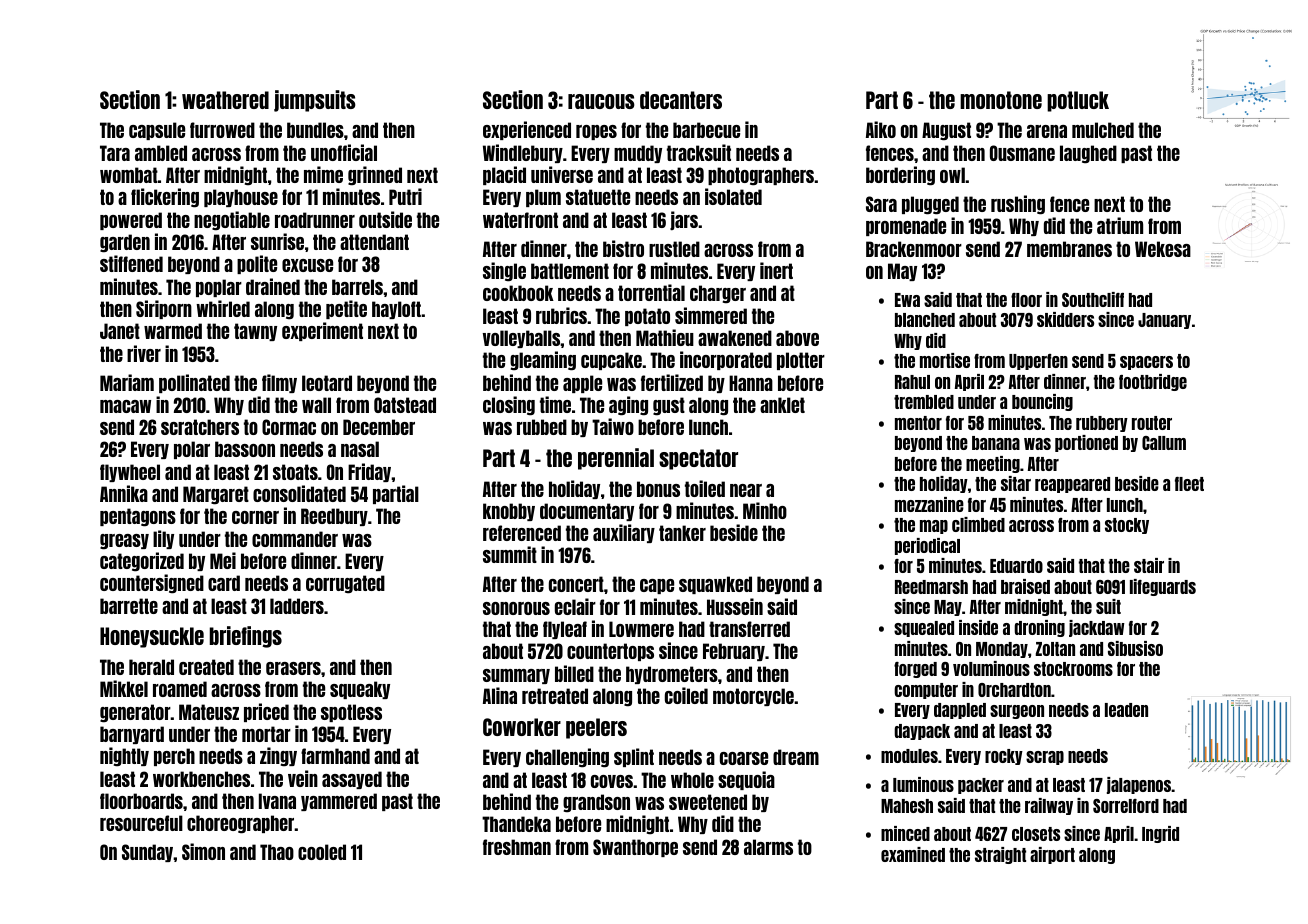 This screenshot has width=1308, height=924. What do you see at coordinates (277, 241) in the screenshot?
I see `sunrise` at bounding box center [277, 241].
